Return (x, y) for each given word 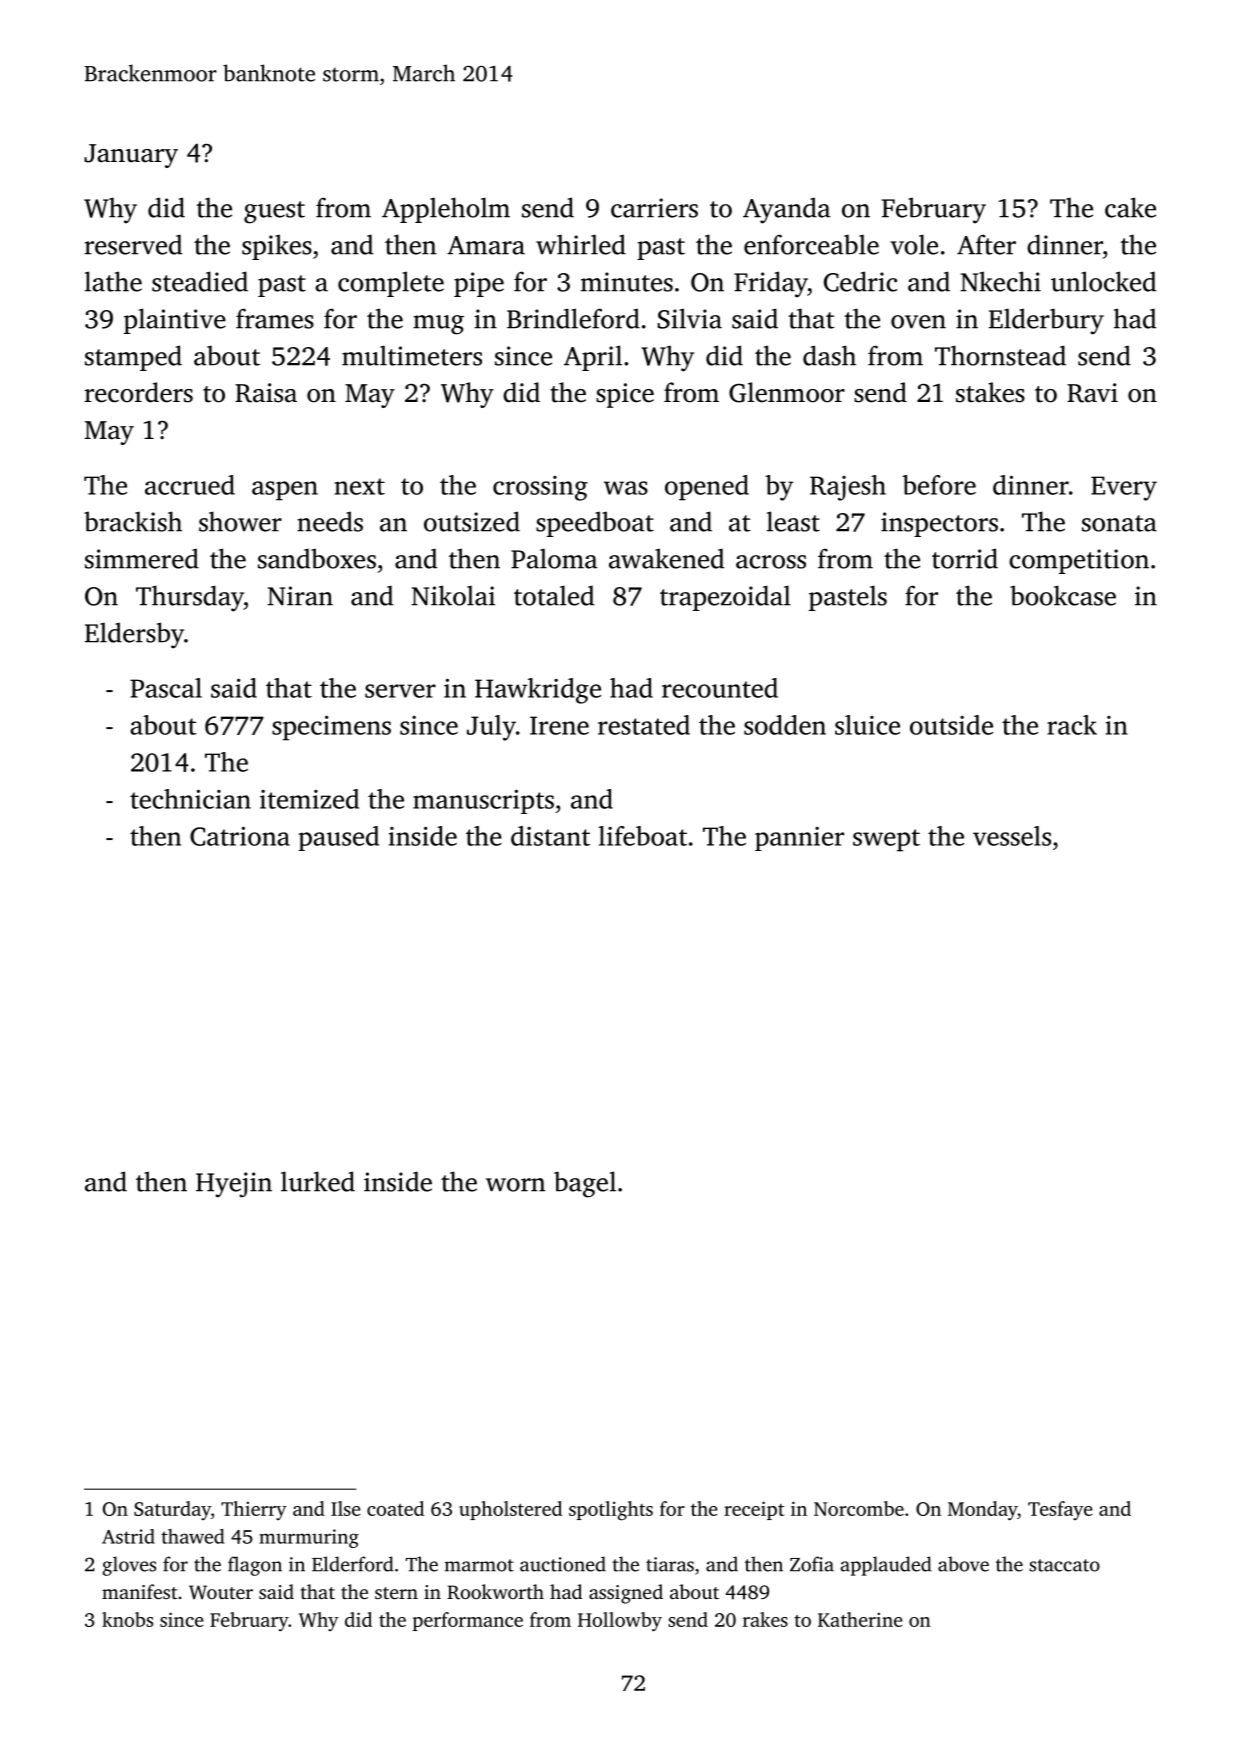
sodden (785, 725)
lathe (113, 281)
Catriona (240, 836)
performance (468, 1621)
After (986, 244)
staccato (1064, 1565)
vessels (1012, 836)
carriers (654, 208)
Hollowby (620, 1622)
